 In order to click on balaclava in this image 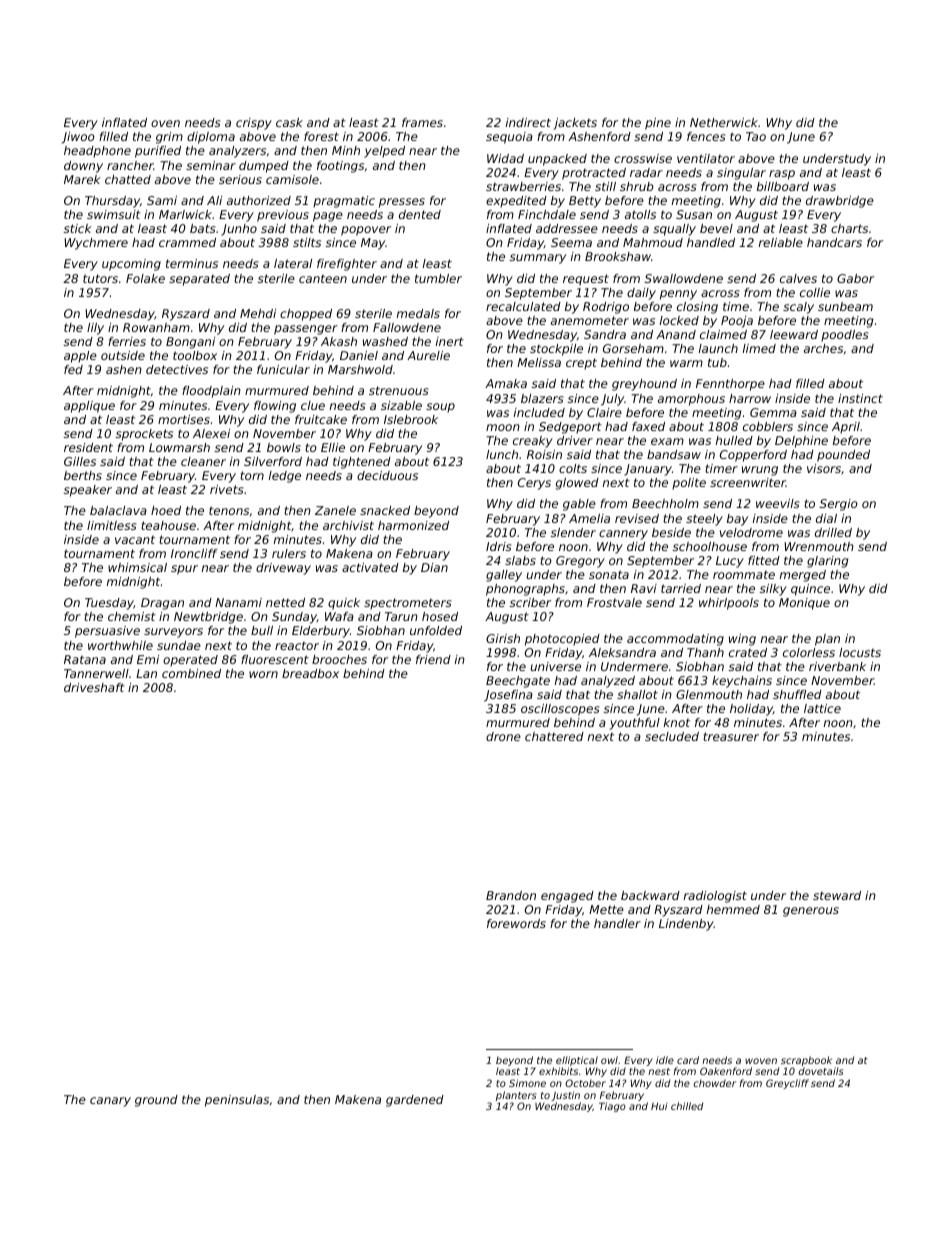, I will do `click(118, 510)`.
